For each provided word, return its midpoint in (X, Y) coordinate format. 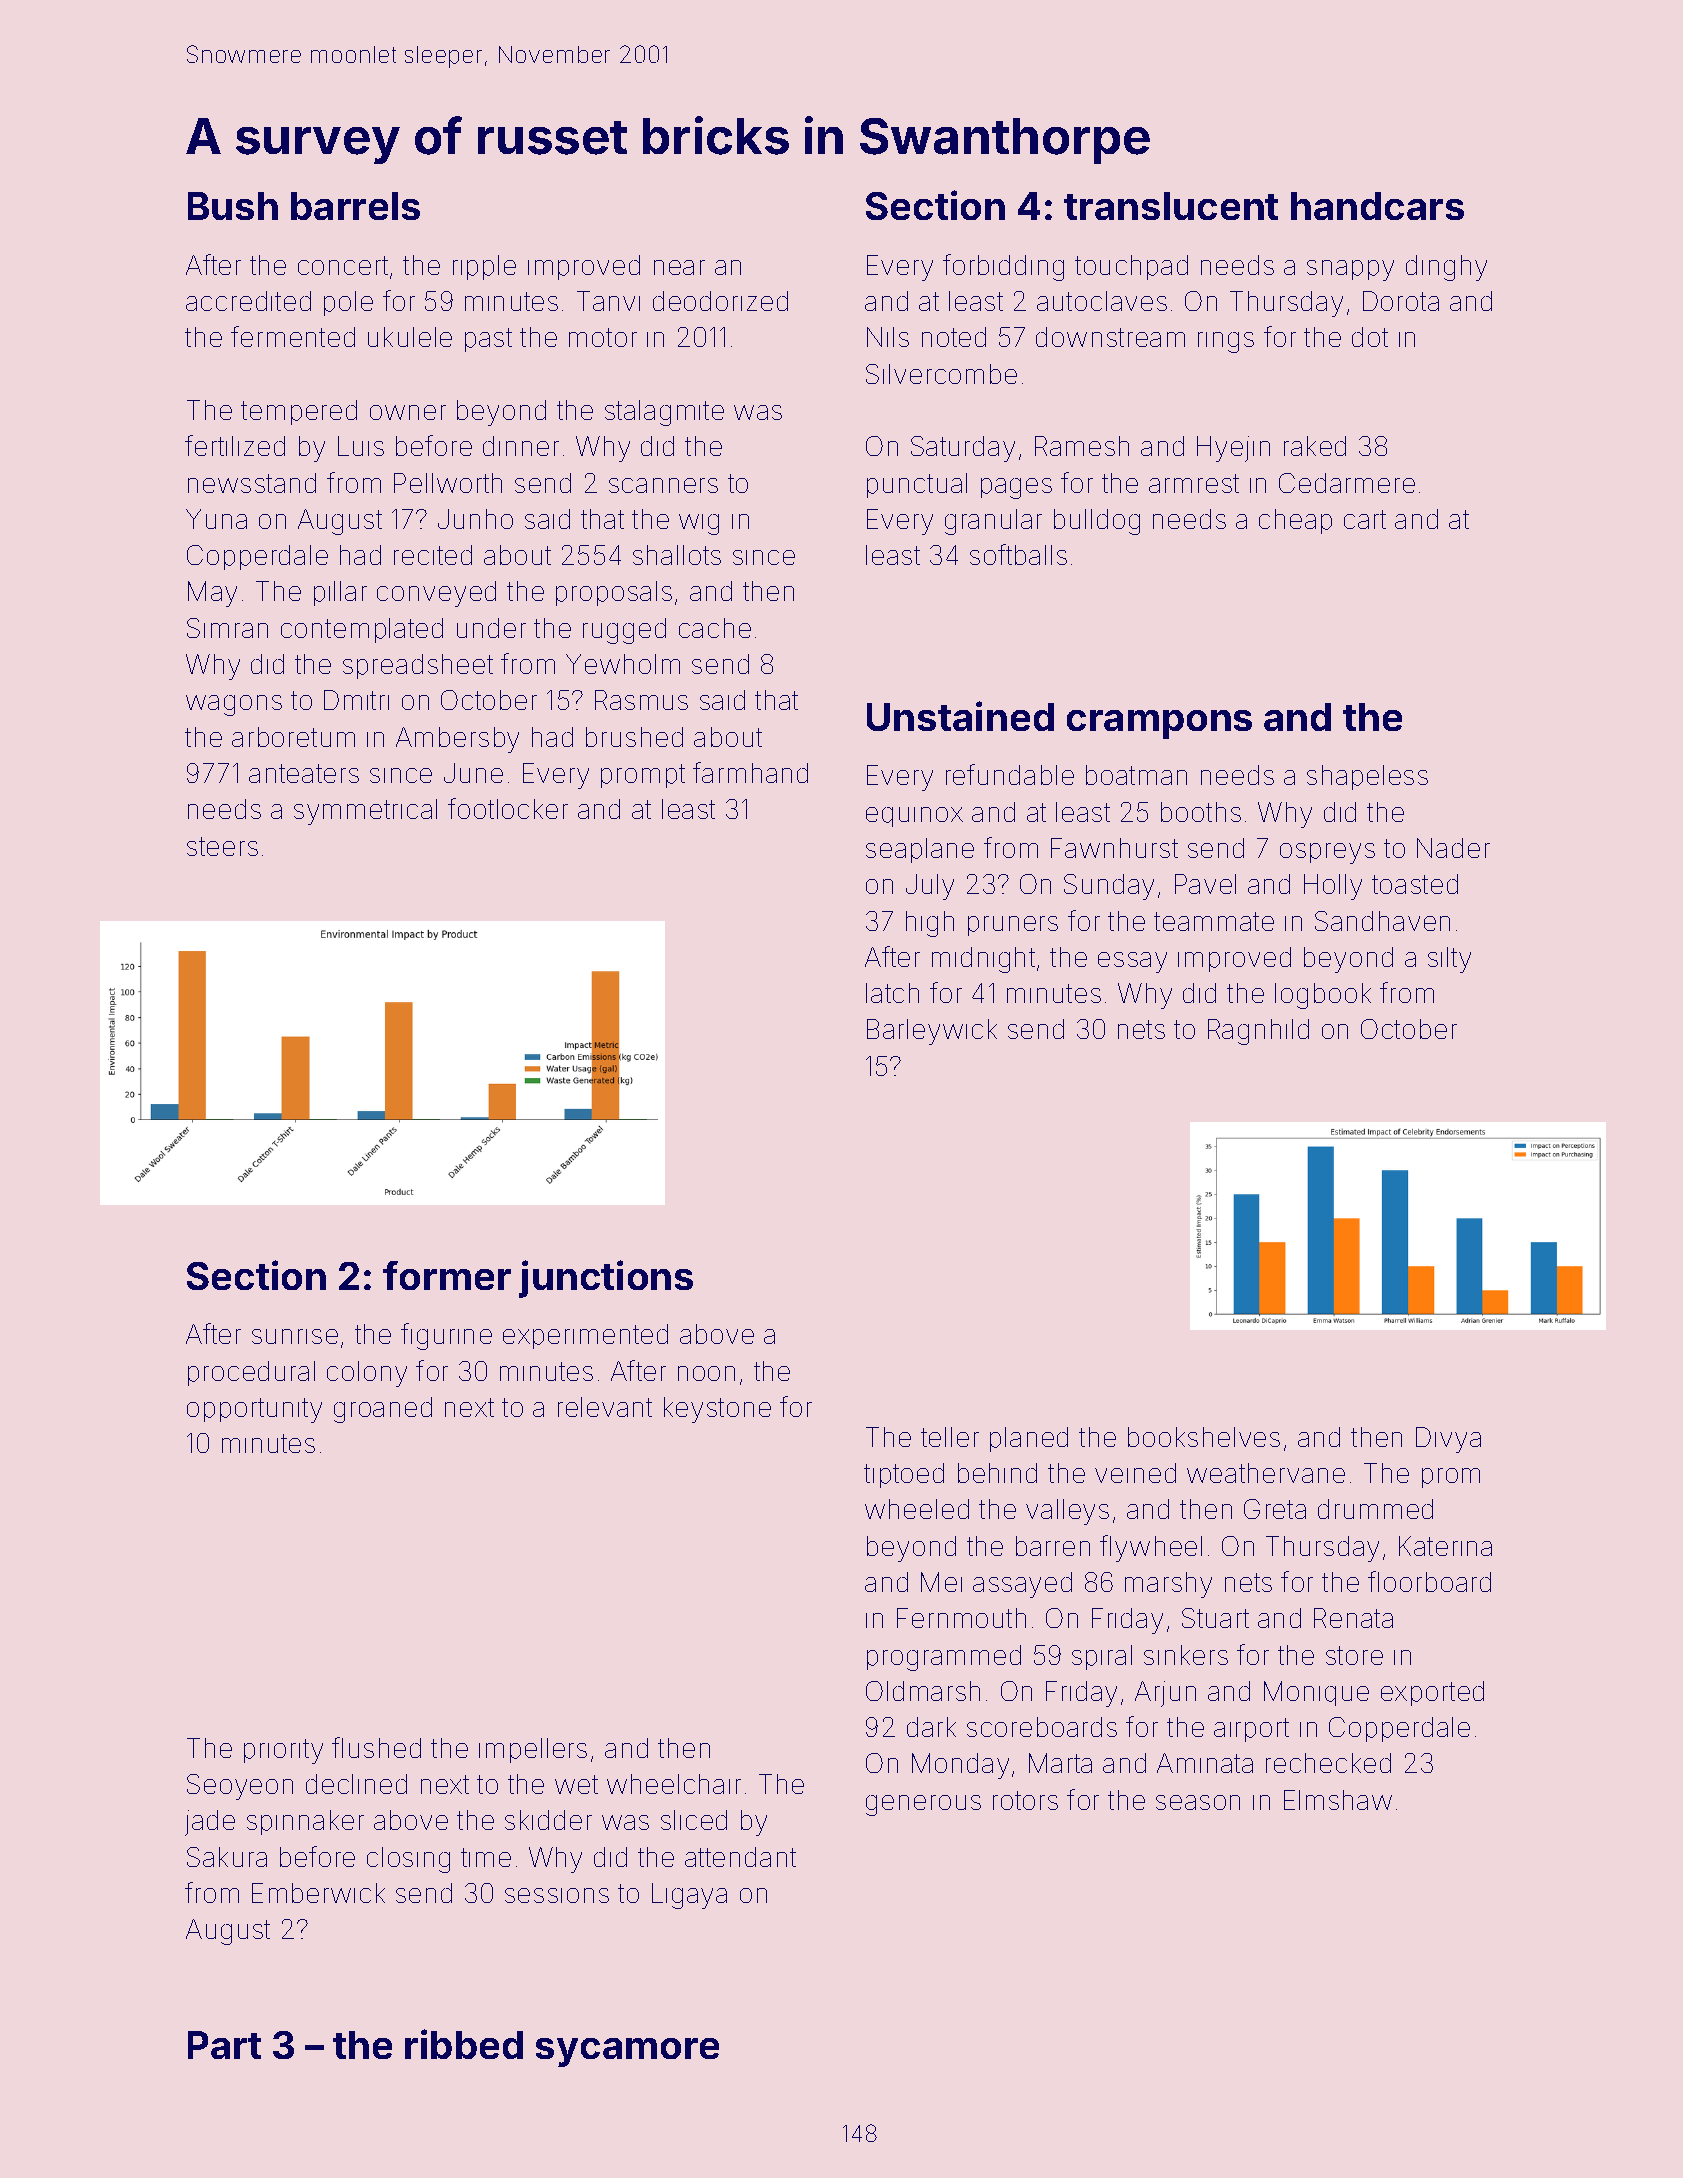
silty (1449, 960)
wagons (234, 705)
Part (224, 2045)
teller (950, 1437)
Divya (1448, 1440)
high (930, 924)
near (679, 267)
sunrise (295, 1336)
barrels (355, 206)
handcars (1377, 206)
